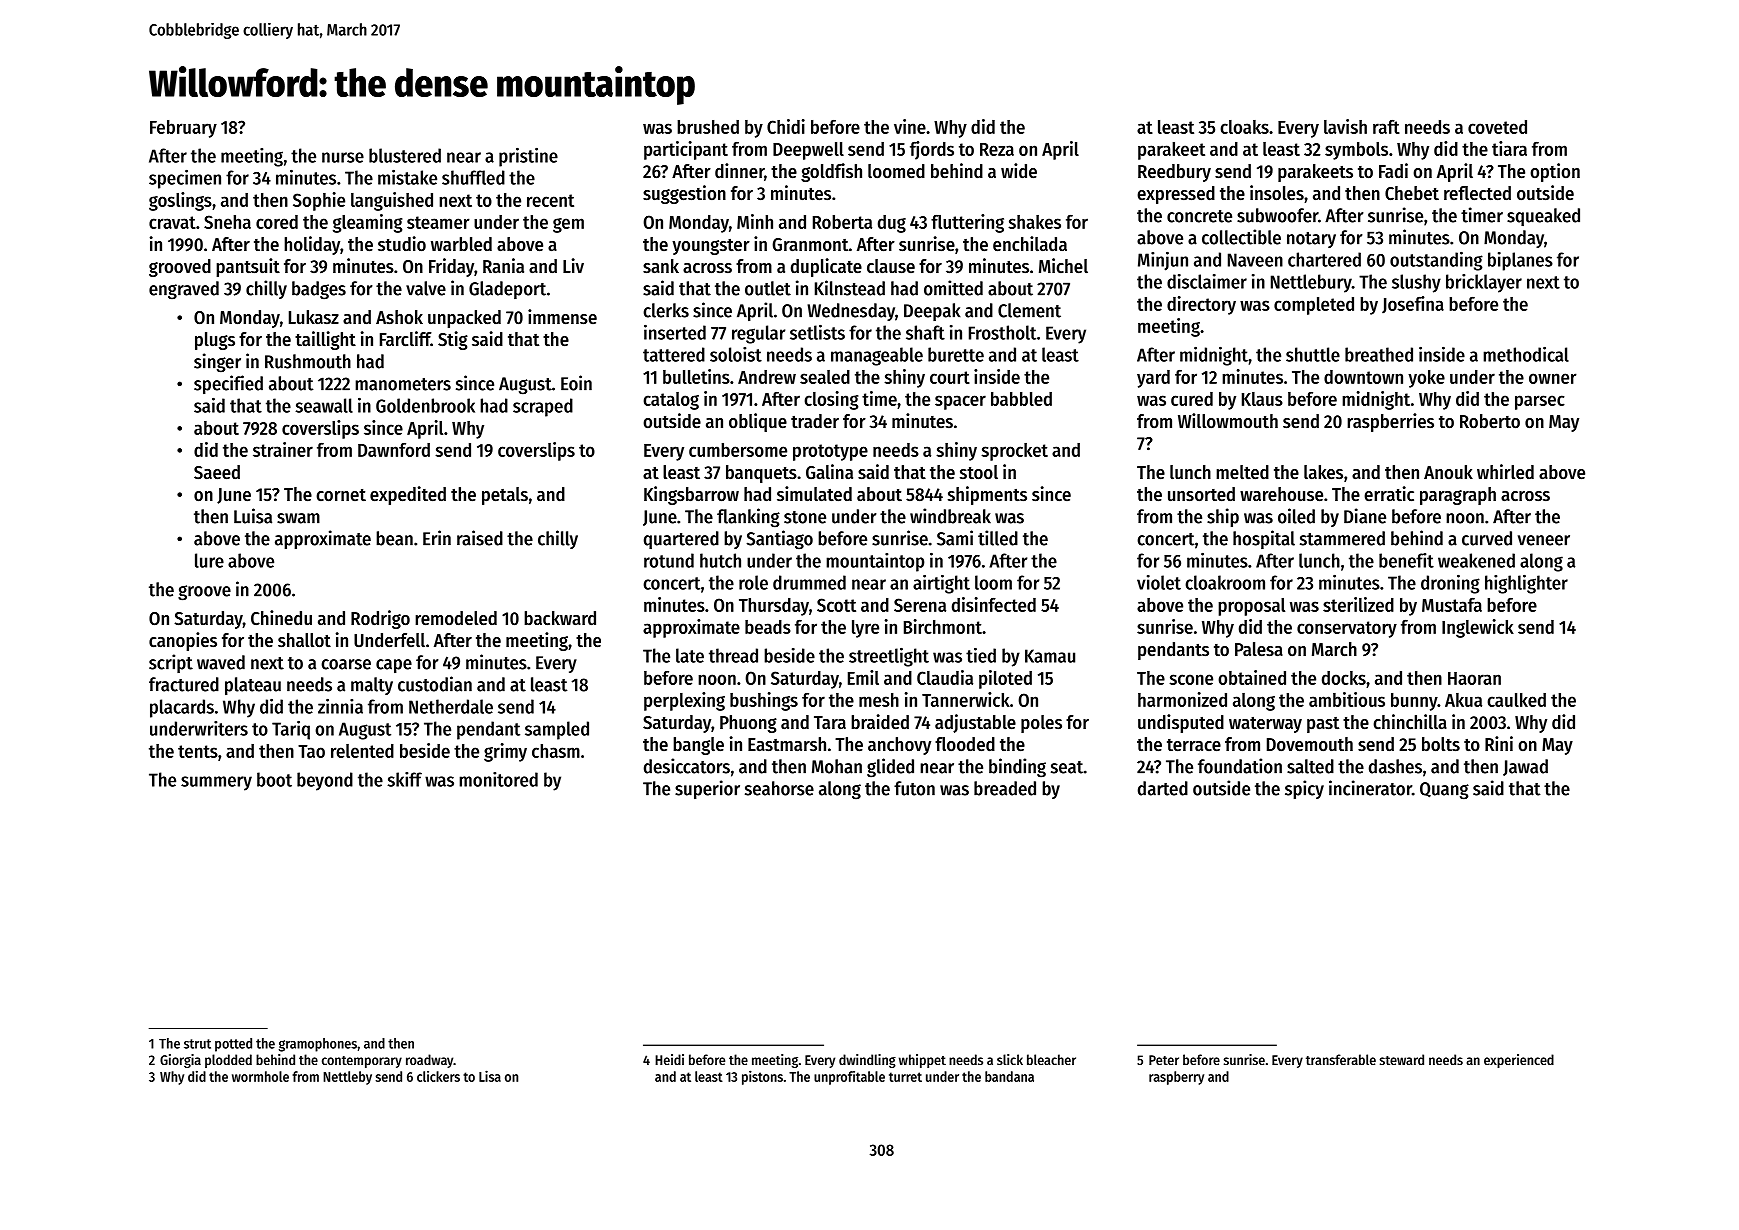  Describe the element at coordinates (762, 1077) in the screenshot. I see `pistons` at that location.
